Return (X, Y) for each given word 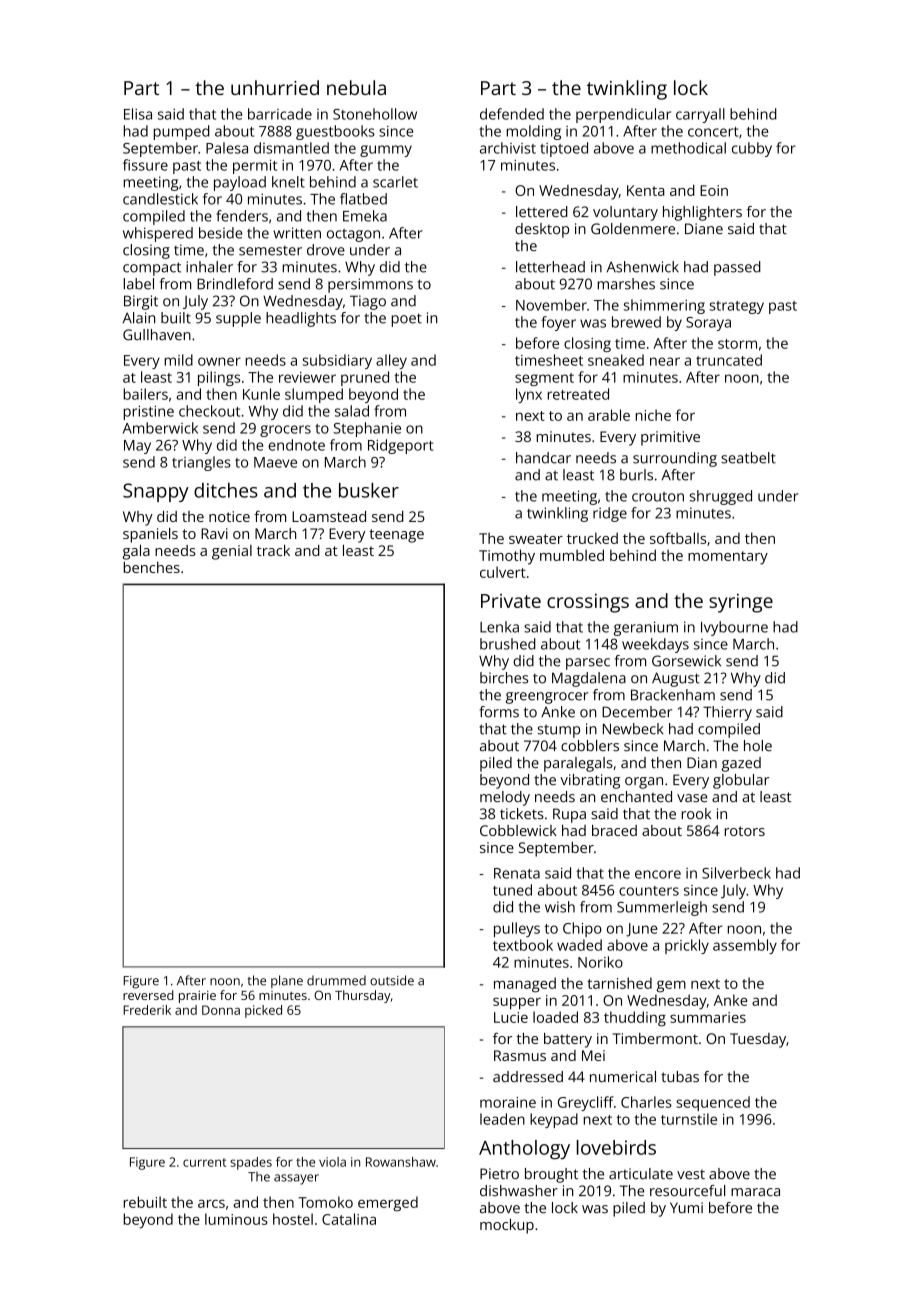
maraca (755, 1192)
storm (737, 344)
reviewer (307, 377)
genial (232, 552)
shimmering (664, 306)
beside (220, 233)
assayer (296, 1179)
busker (369, 490)
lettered (542, 211)
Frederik (147, 1010)
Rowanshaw (401, 1162)
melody (505, 798)
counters (649, 891)
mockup (507, 1226)
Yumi (686, 1207)
